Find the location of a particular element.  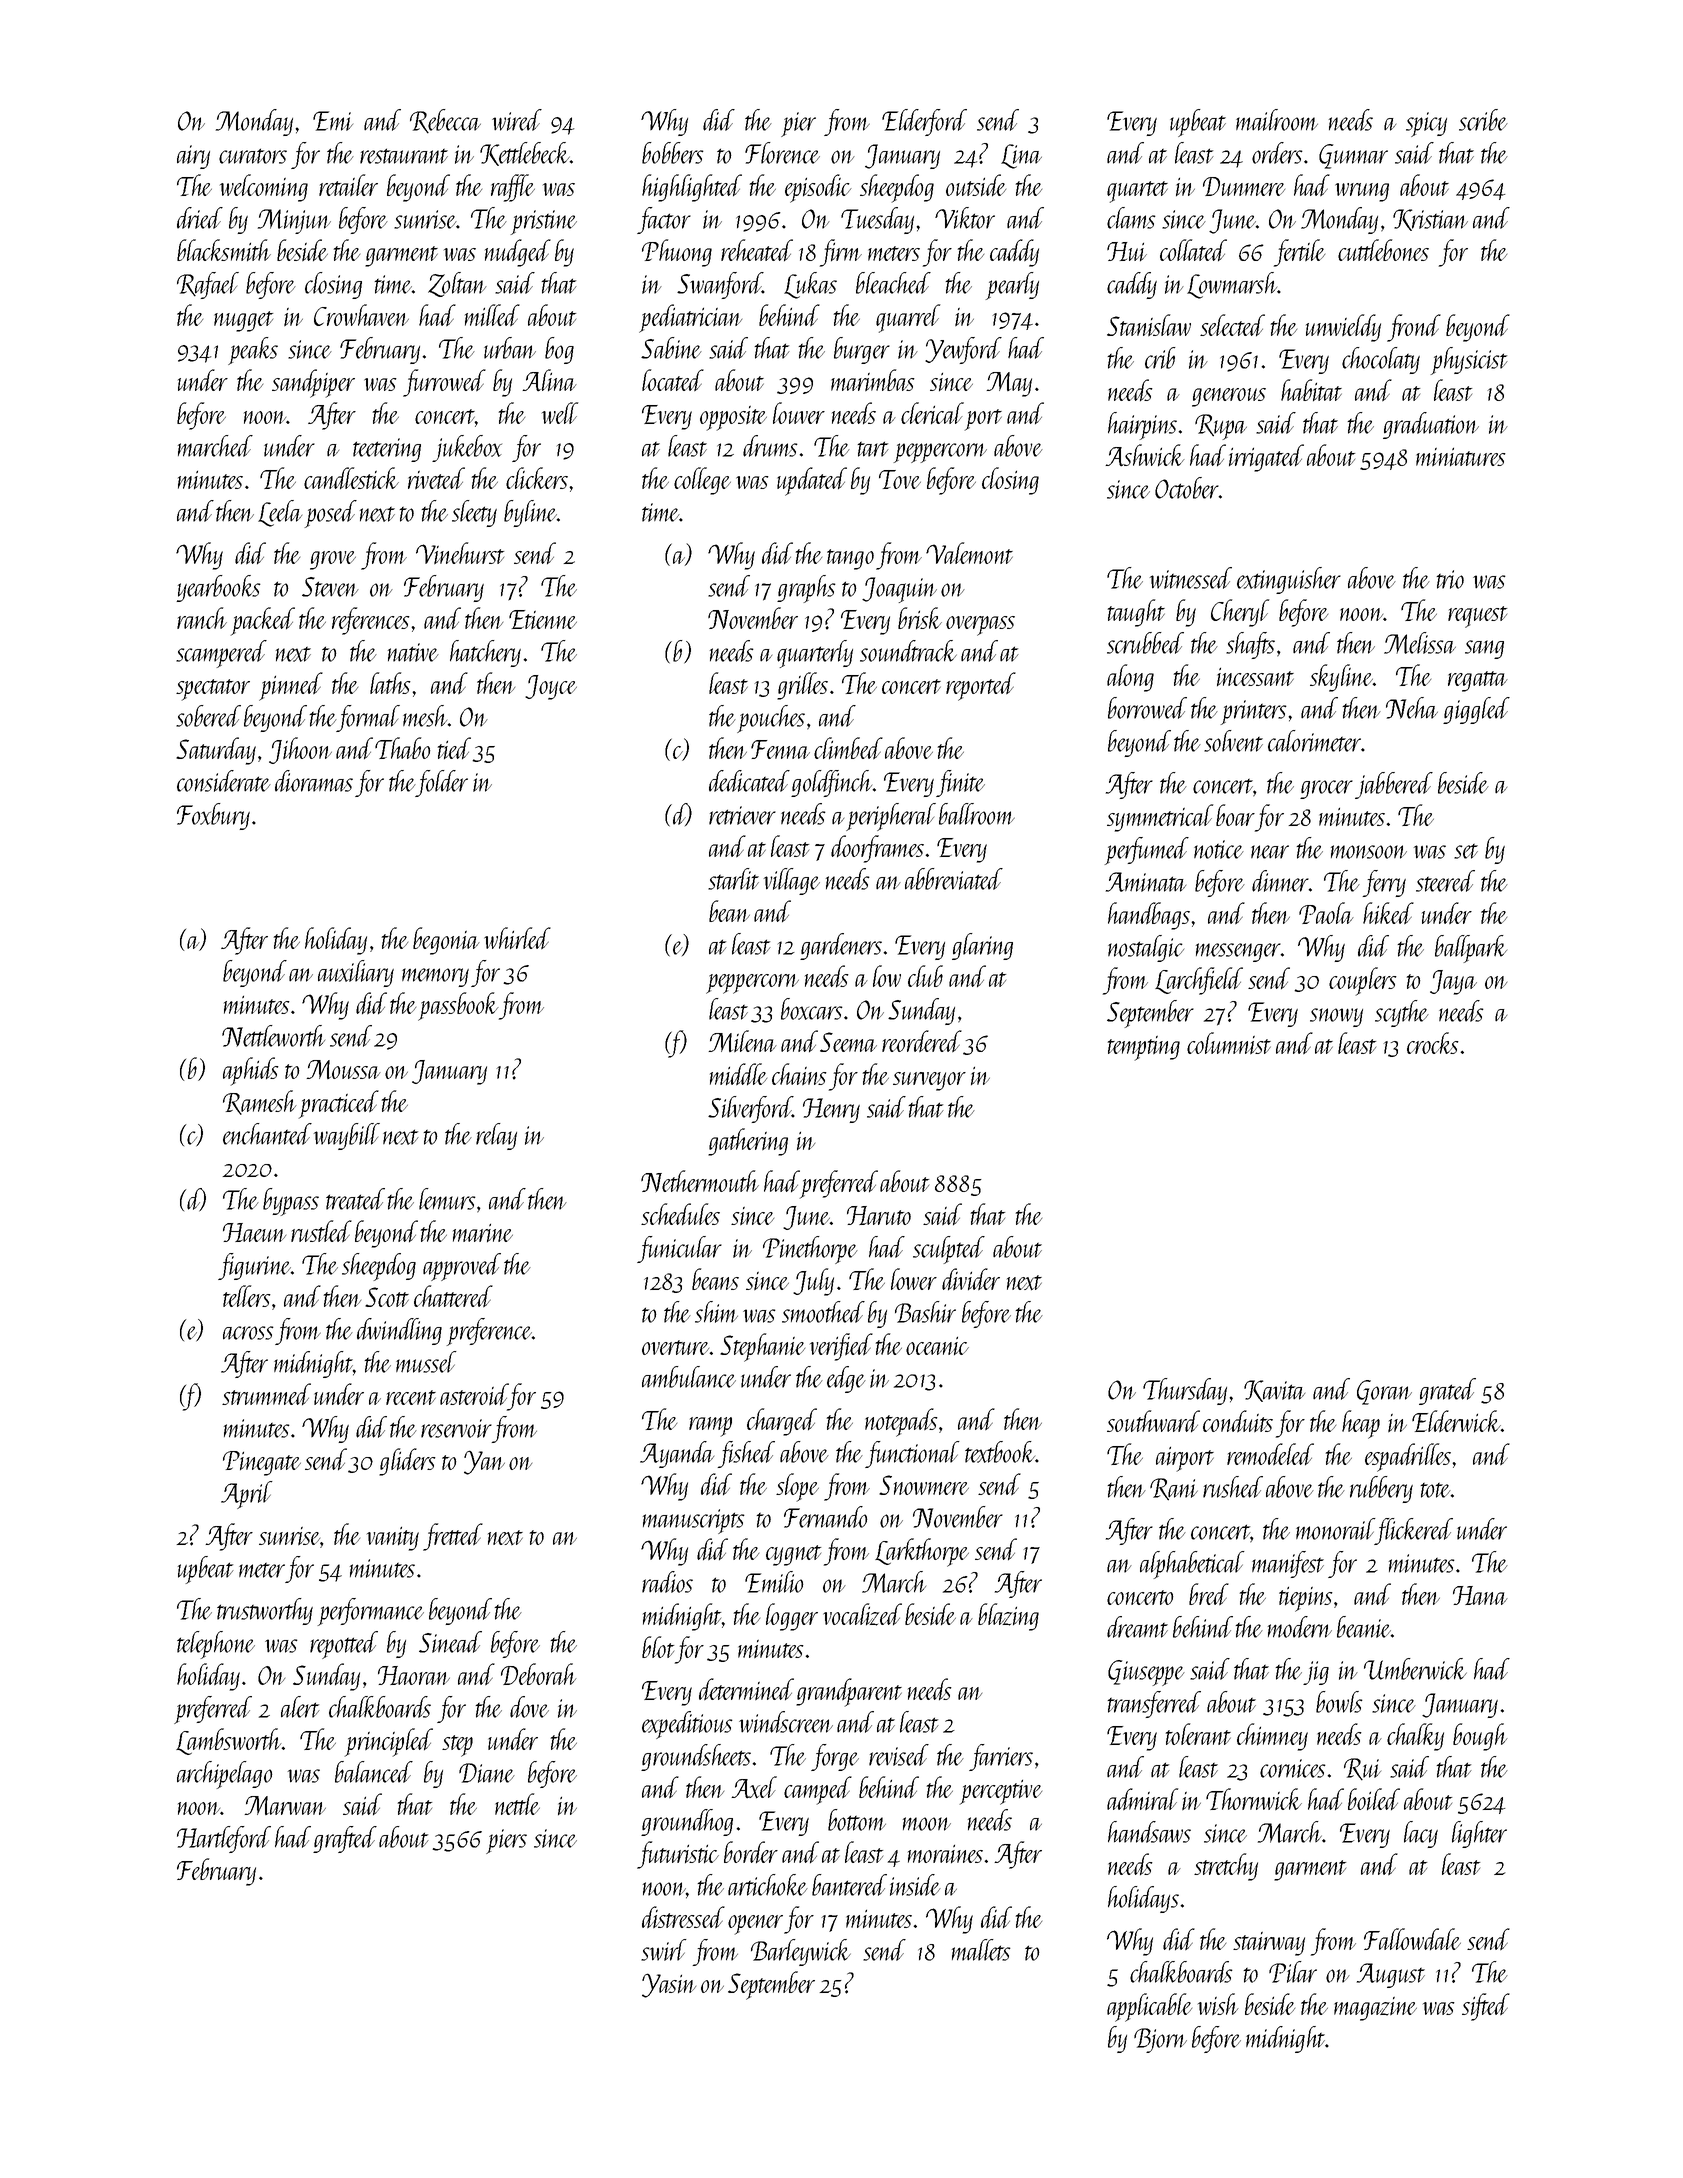

funicular is located at coordinates (679, 1249).
